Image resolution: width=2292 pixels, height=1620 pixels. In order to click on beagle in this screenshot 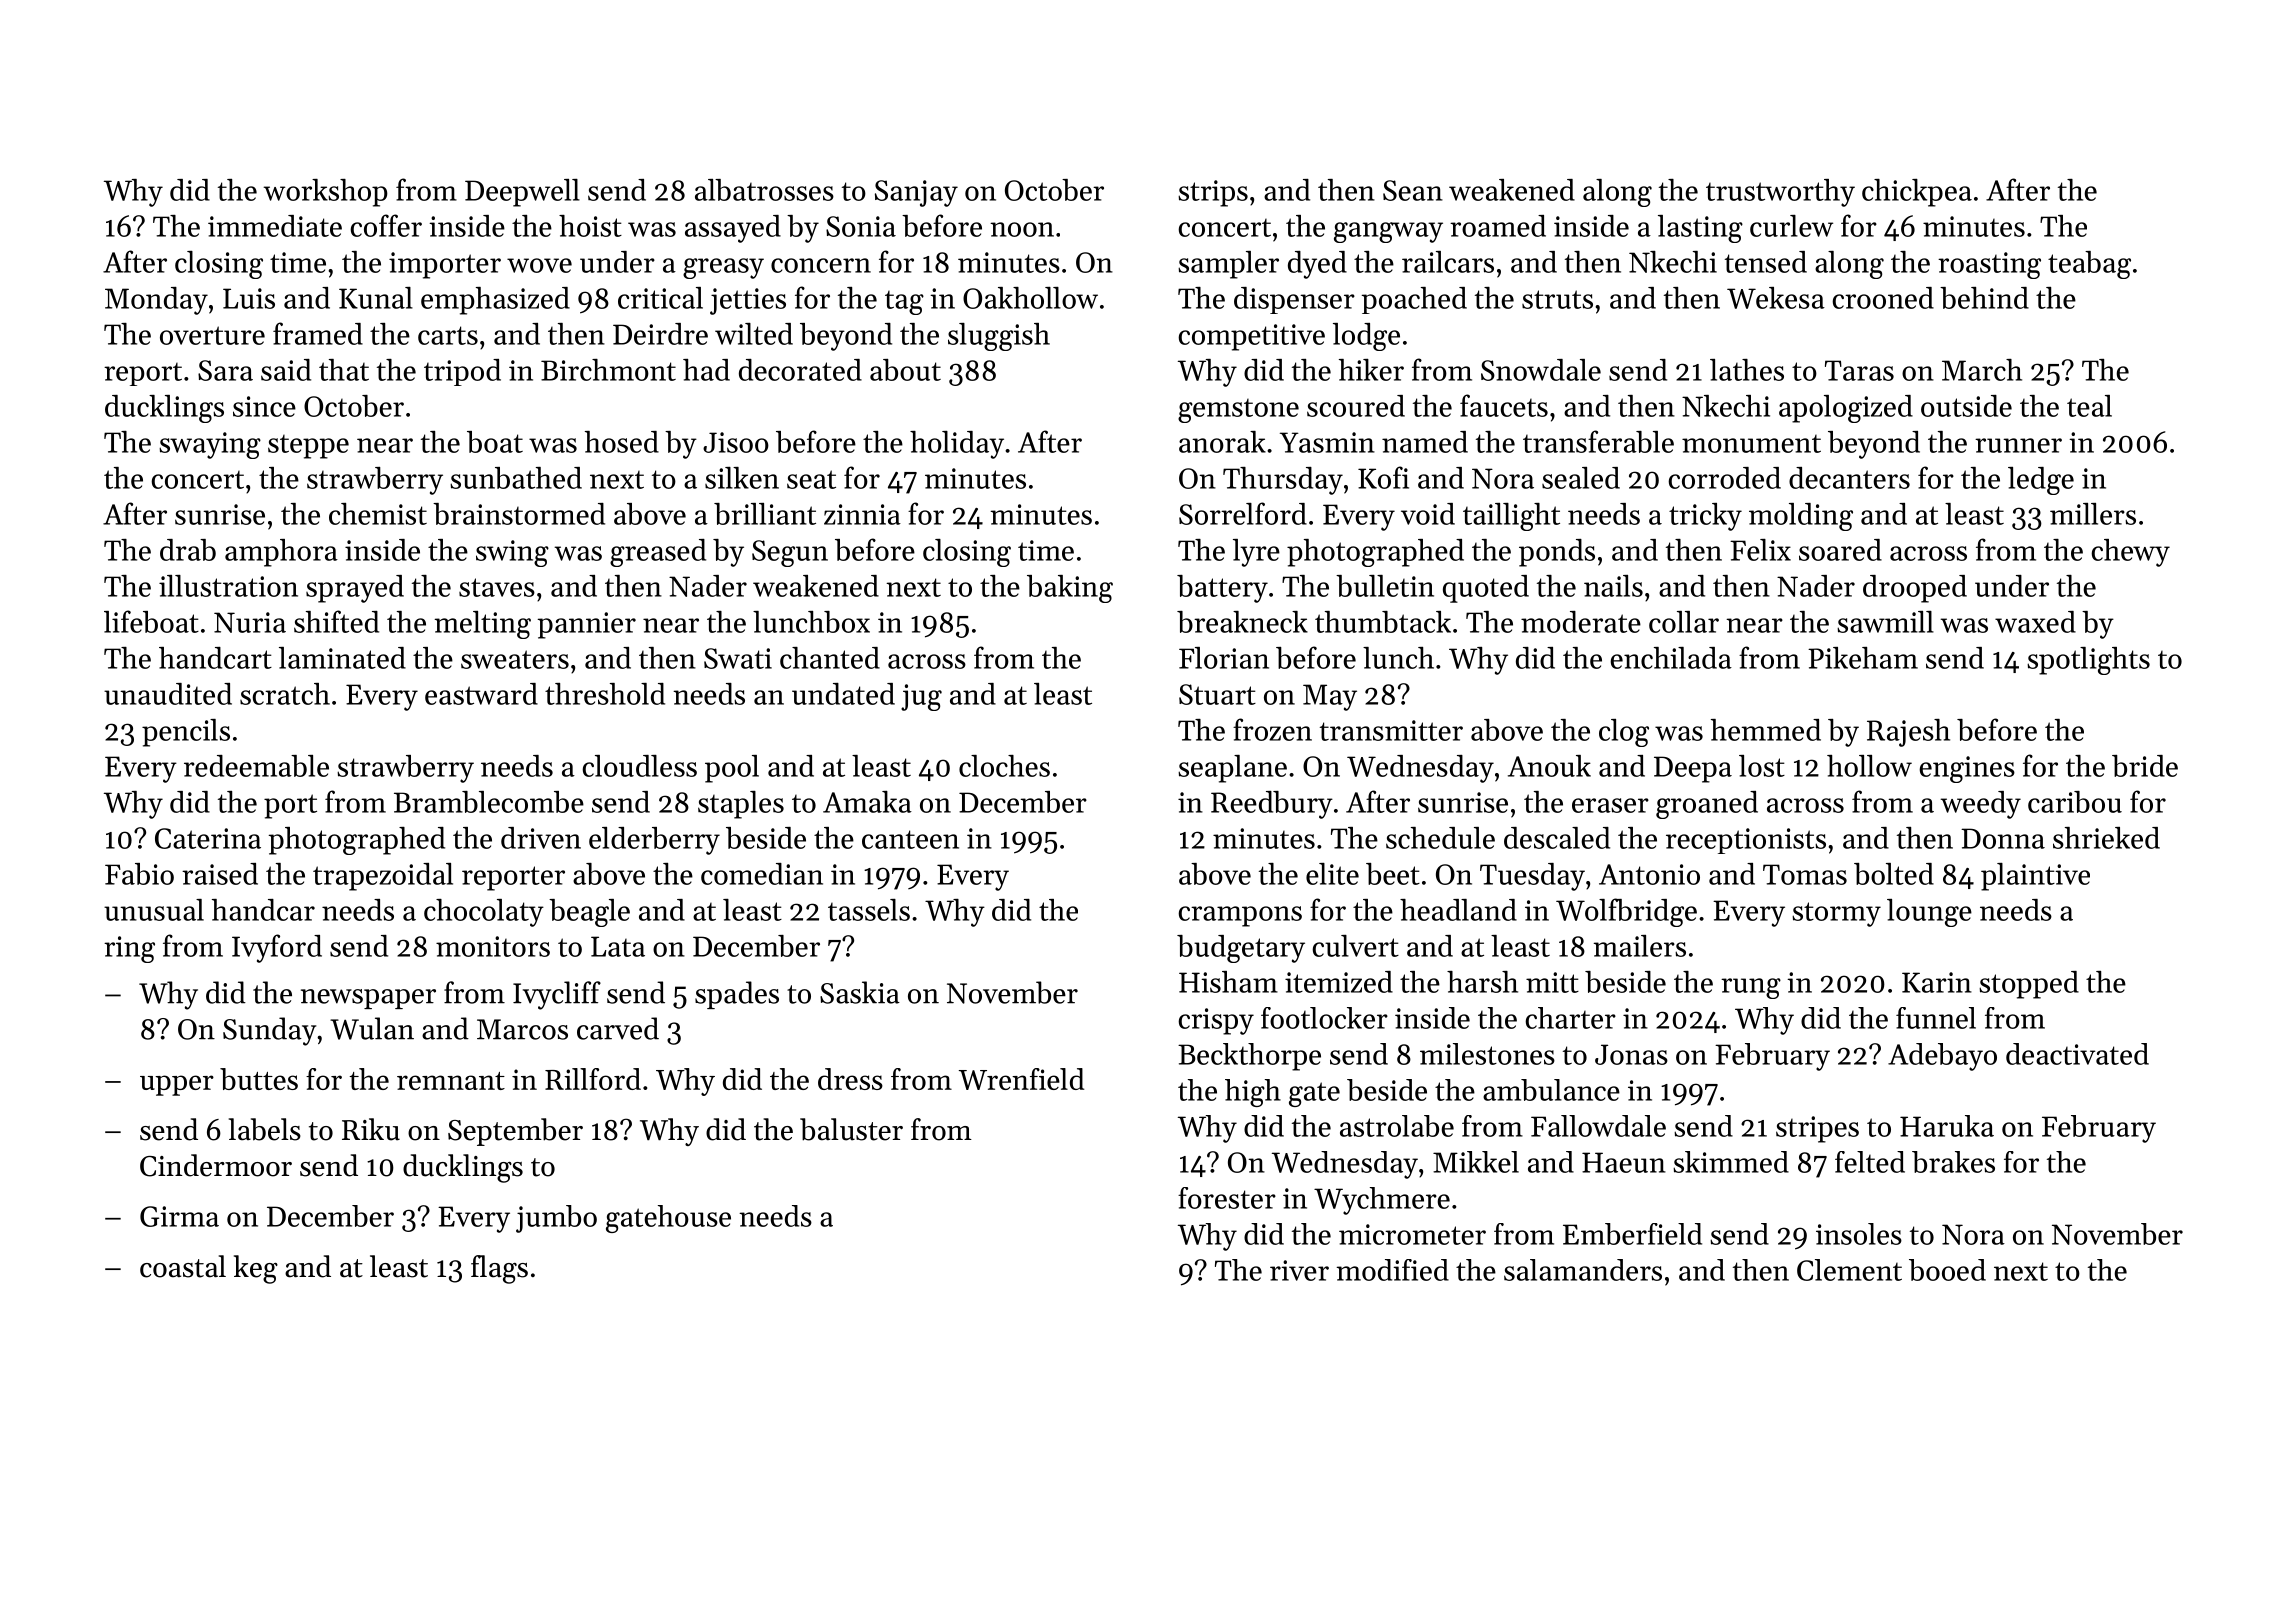, I will do `click(589, 913)`.
